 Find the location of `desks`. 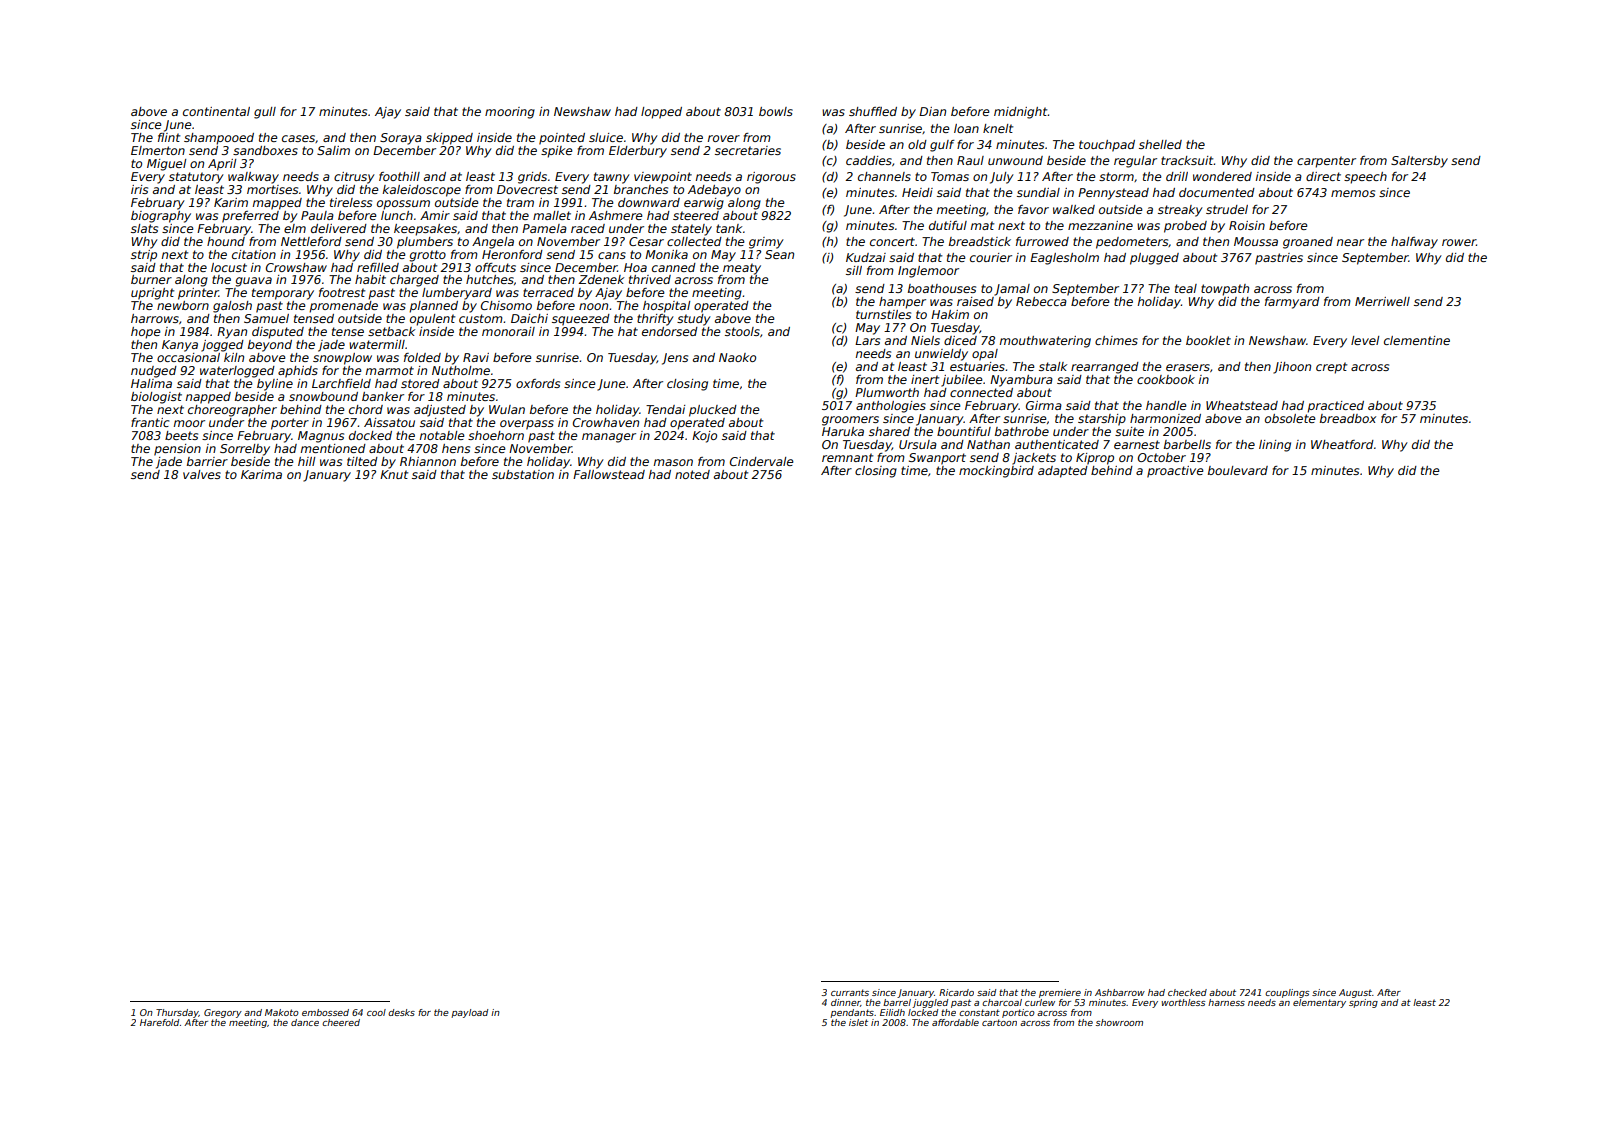

desks is located at coordinates (401, 1012).
